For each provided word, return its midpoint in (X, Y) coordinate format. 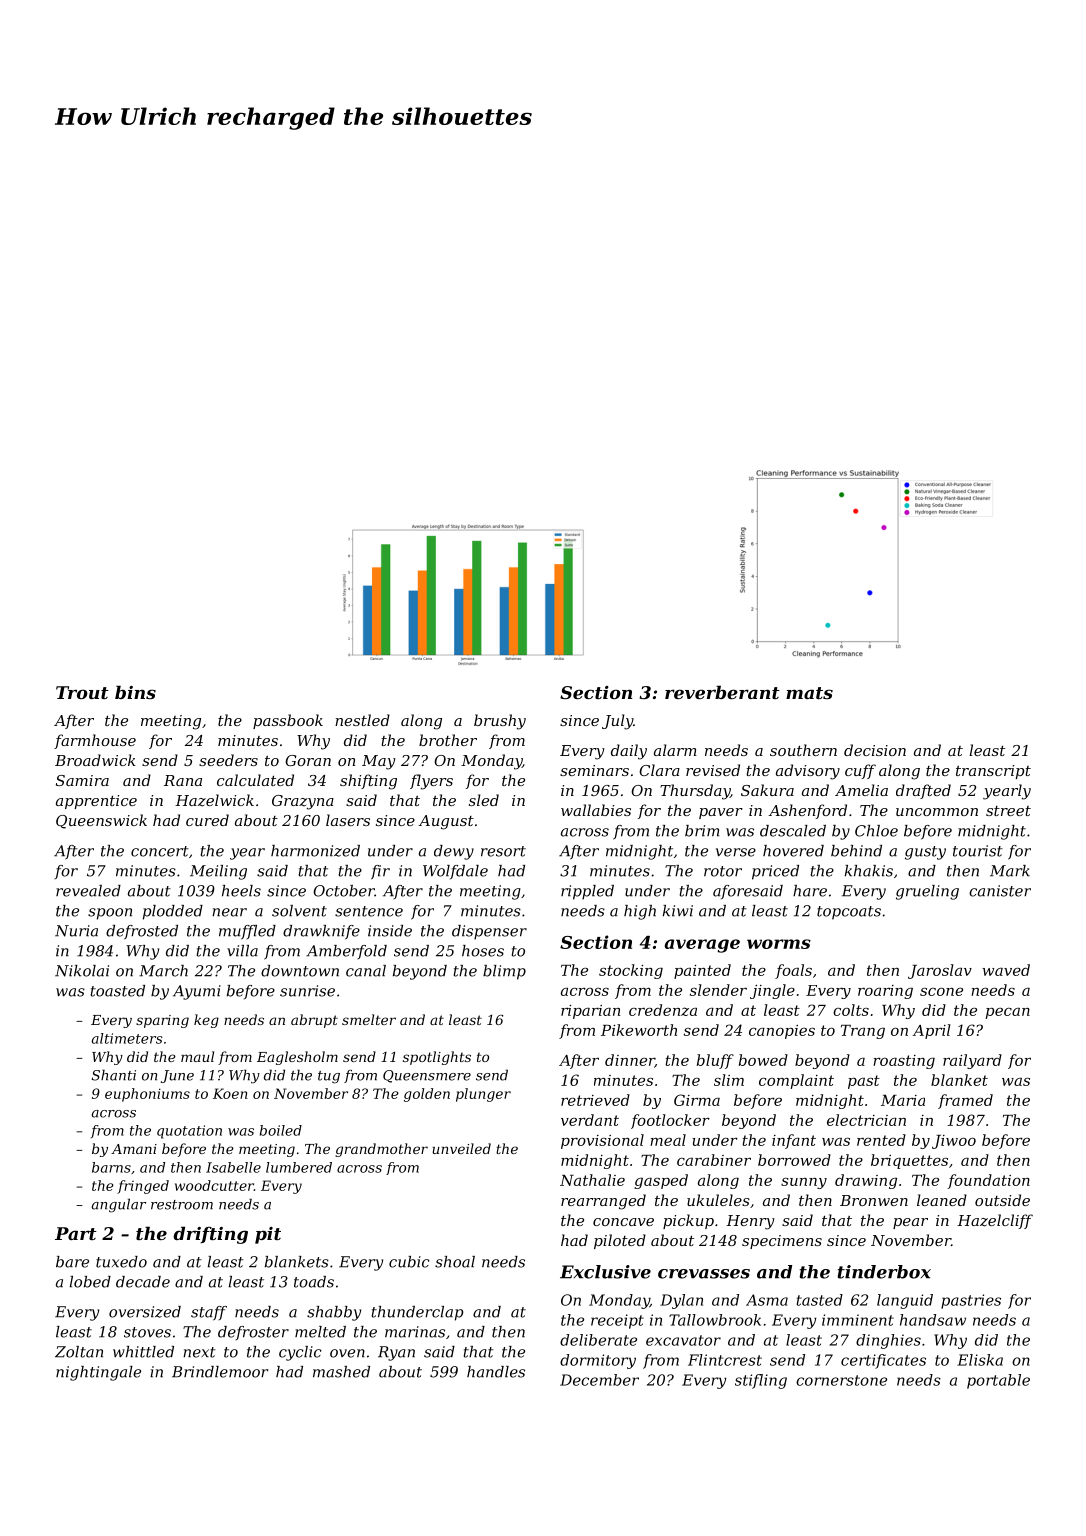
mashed (341, 1372)
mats (809, 693)
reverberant (722, 692)
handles (496, 1372)
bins (135, 692)
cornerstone (841, 1380)
